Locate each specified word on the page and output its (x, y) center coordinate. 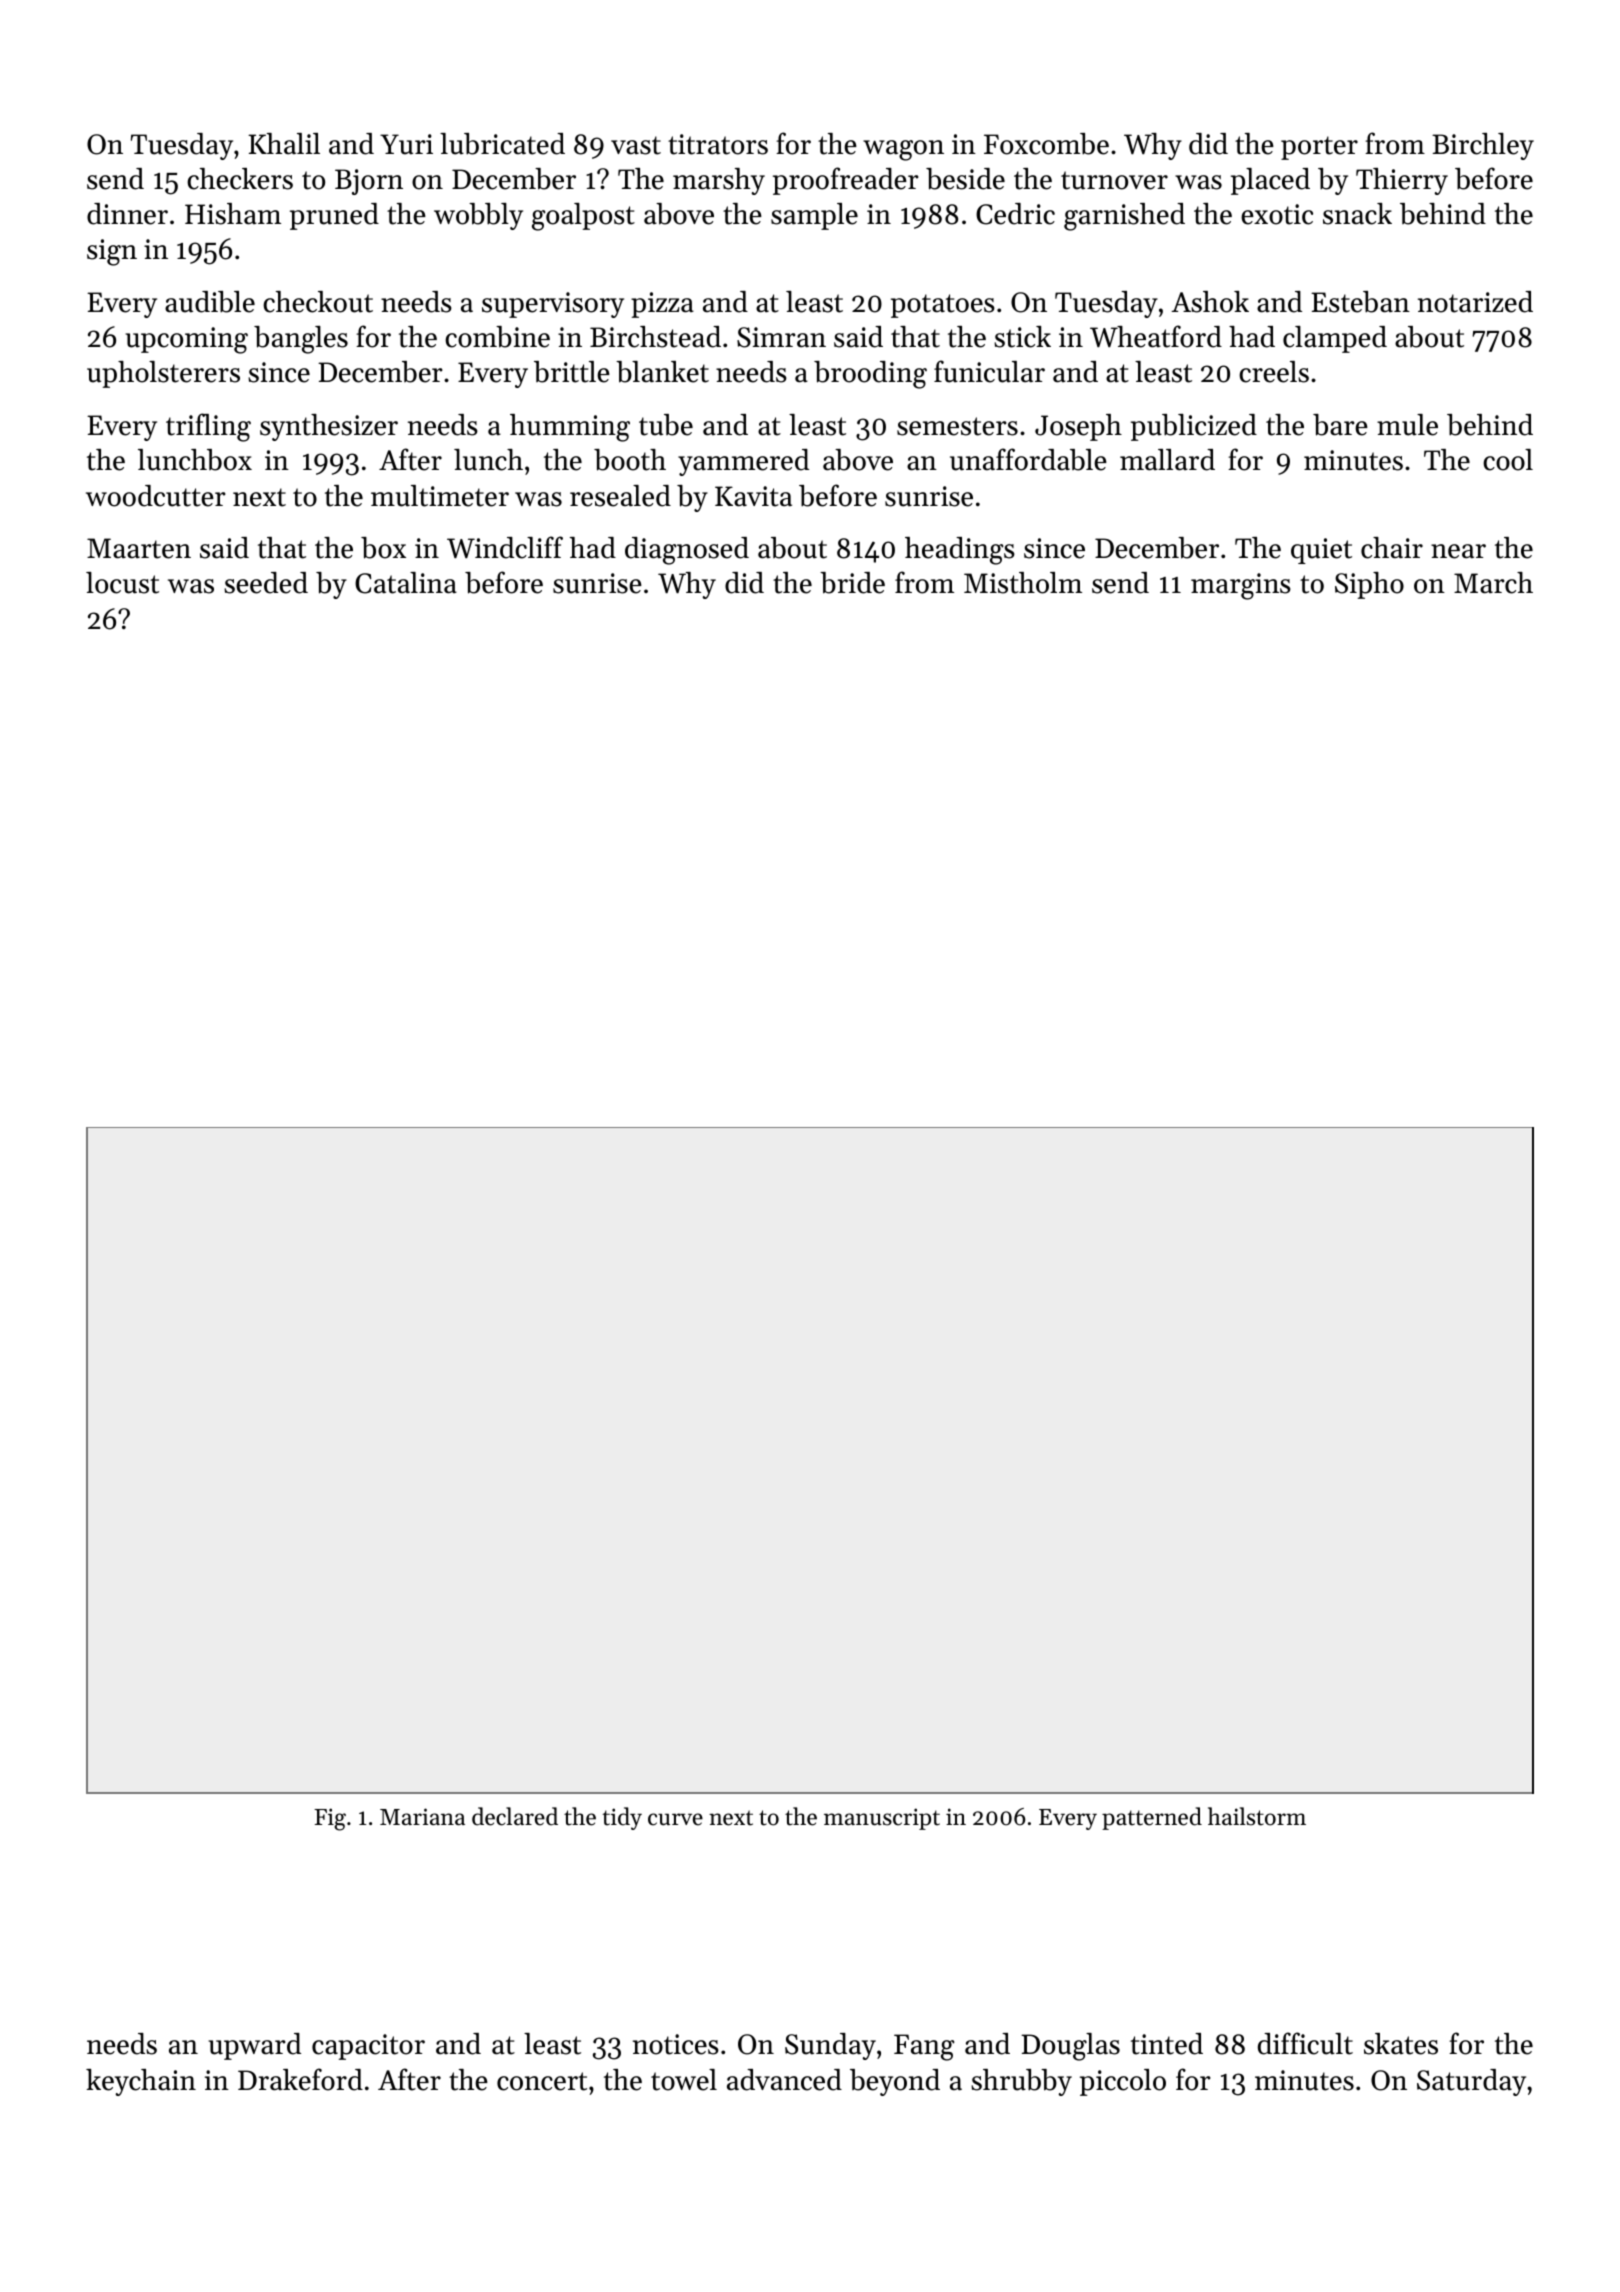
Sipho (1369, 585)
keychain (141, 2082)
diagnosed (687, 551)
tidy (622, 1818)
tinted (1167, 2044)
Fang (924, 2047)
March (1493, 583)
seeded (266, 583)
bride (852, 583)
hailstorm (1257, 1816)
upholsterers (163, 374)
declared (515, 1816)
